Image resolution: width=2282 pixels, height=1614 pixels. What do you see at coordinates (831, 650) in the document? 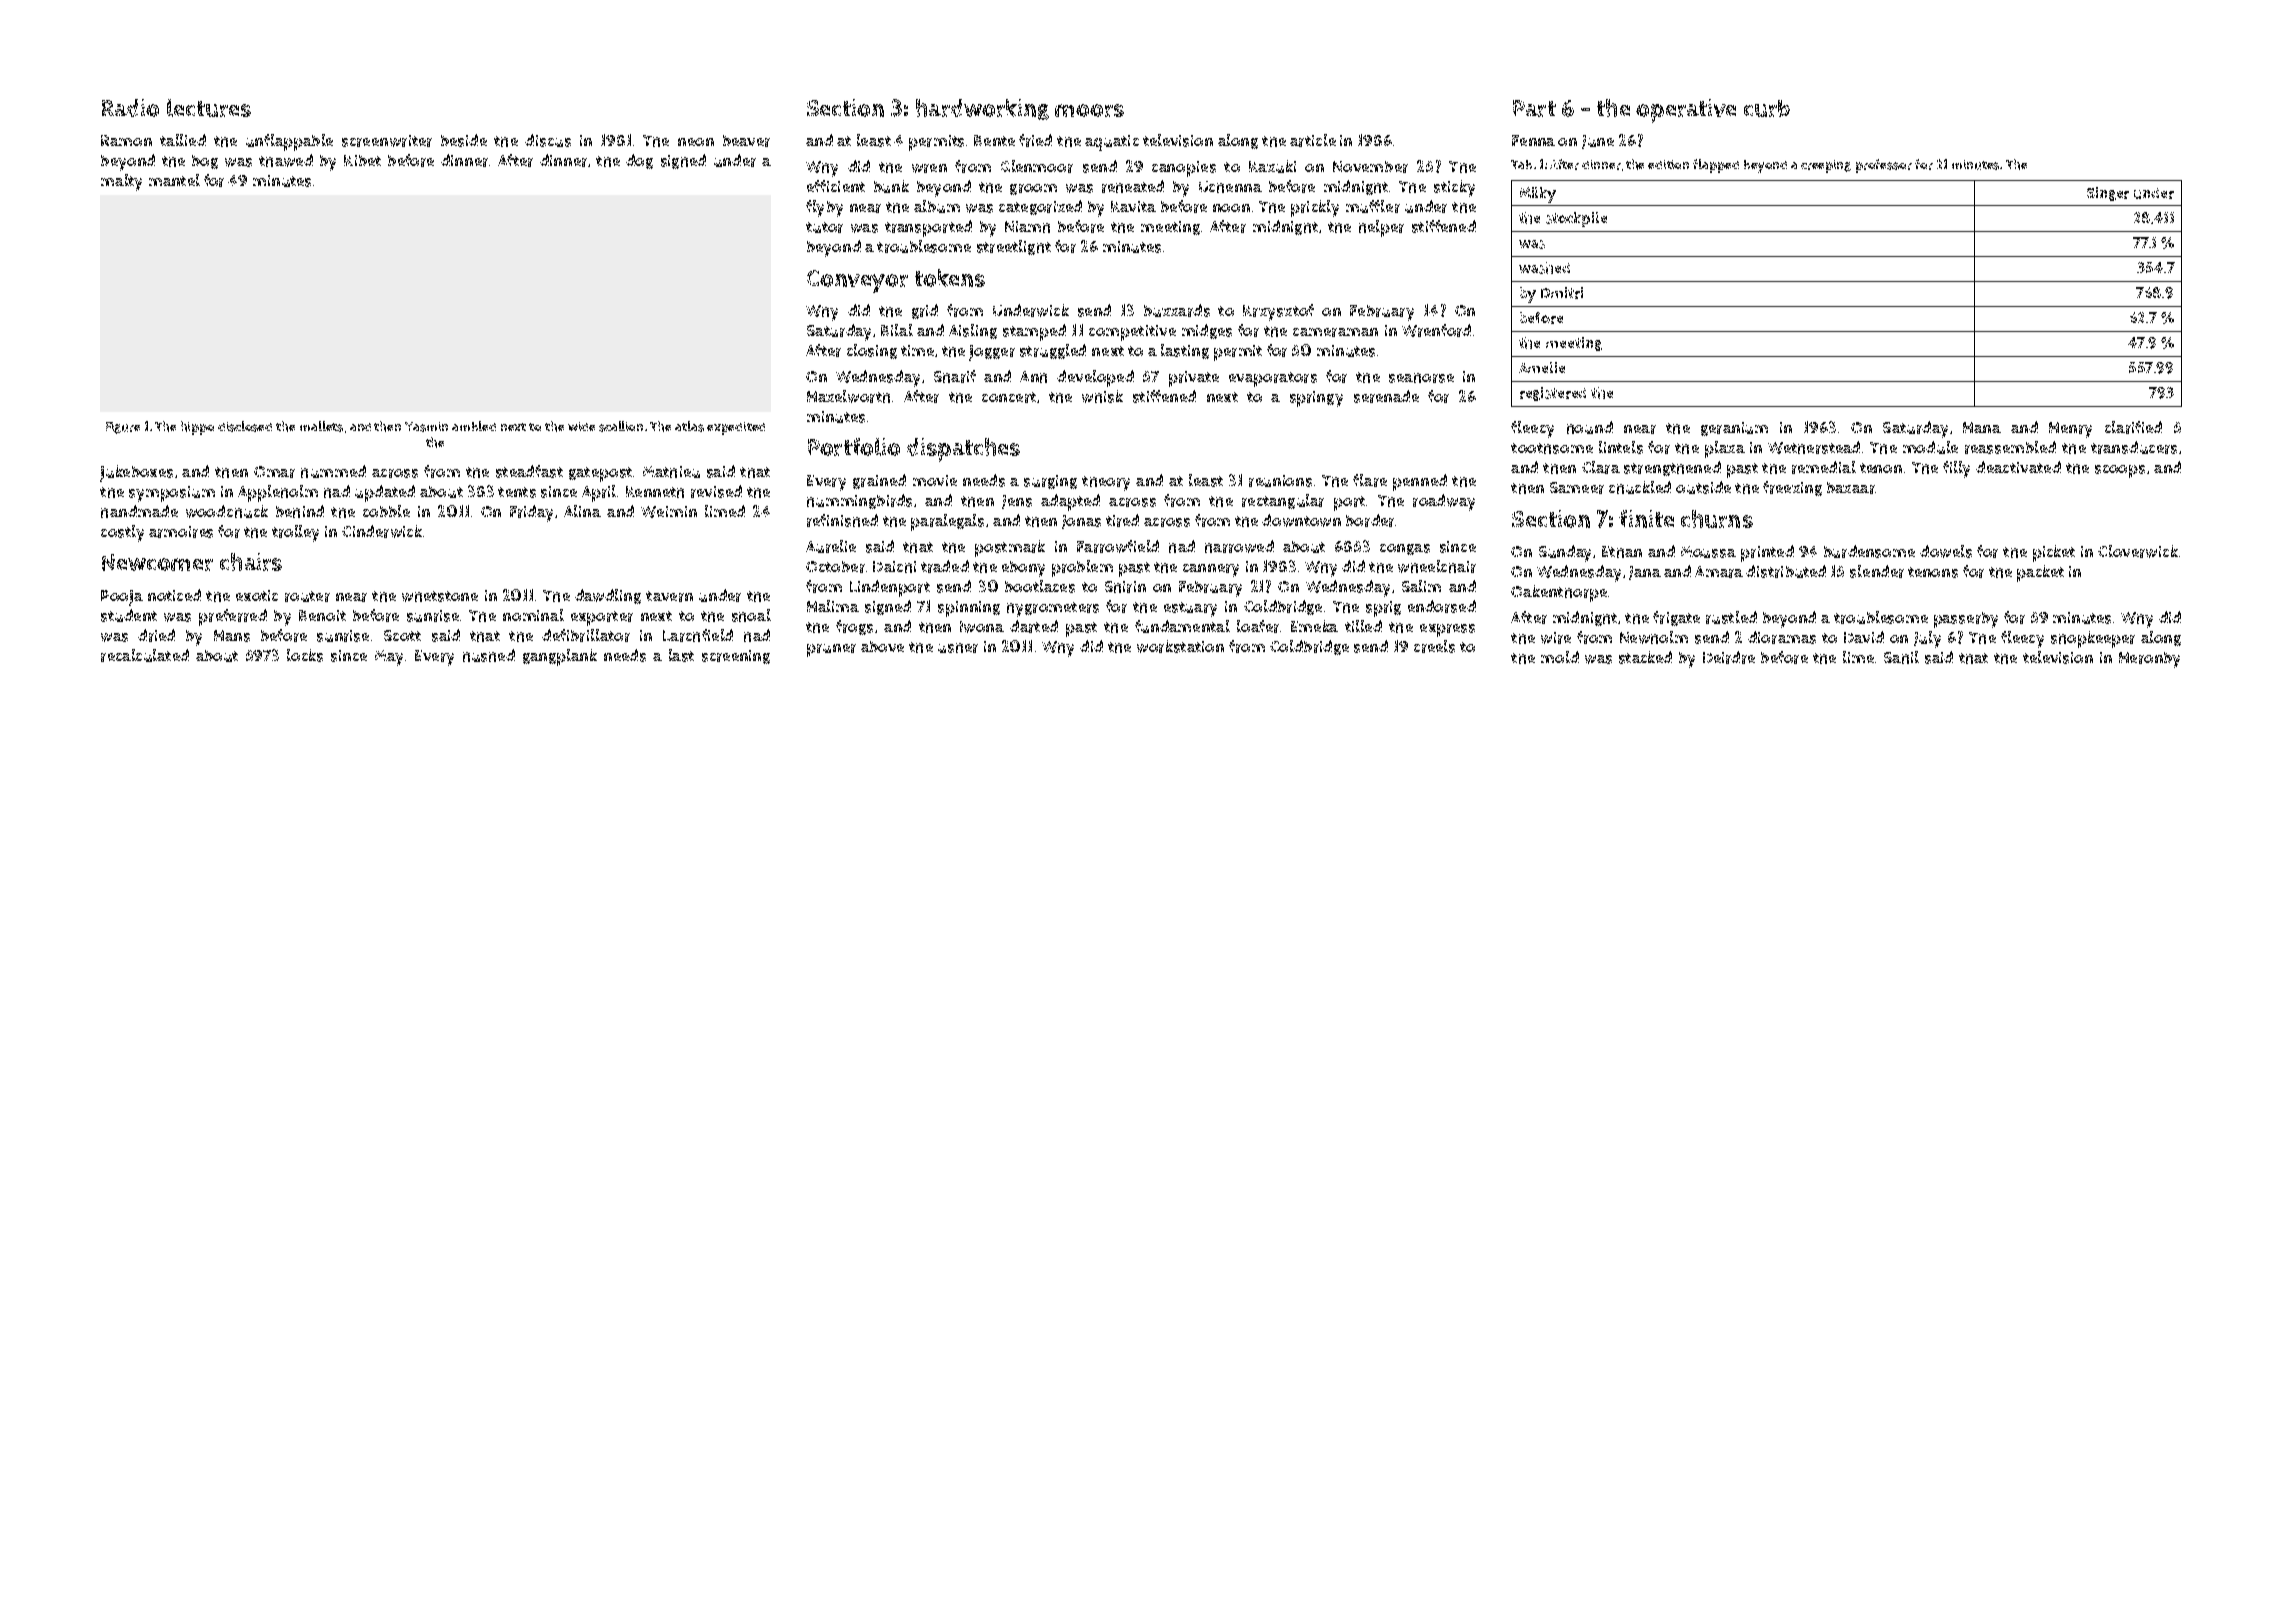
I see `pruner` at bounding box center [831, 650].
